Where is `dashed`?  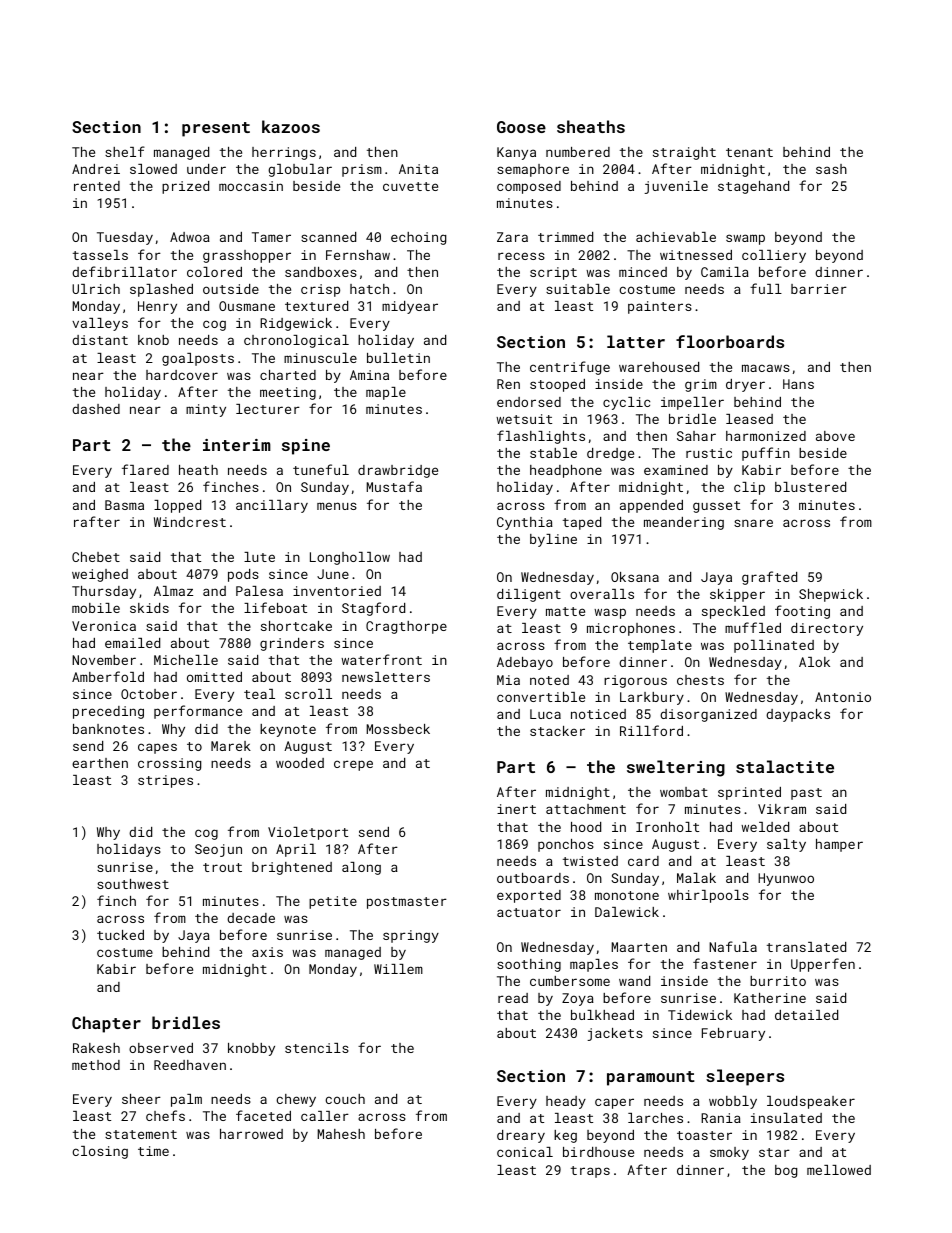 dashed is located at coordinates (96, 409).
